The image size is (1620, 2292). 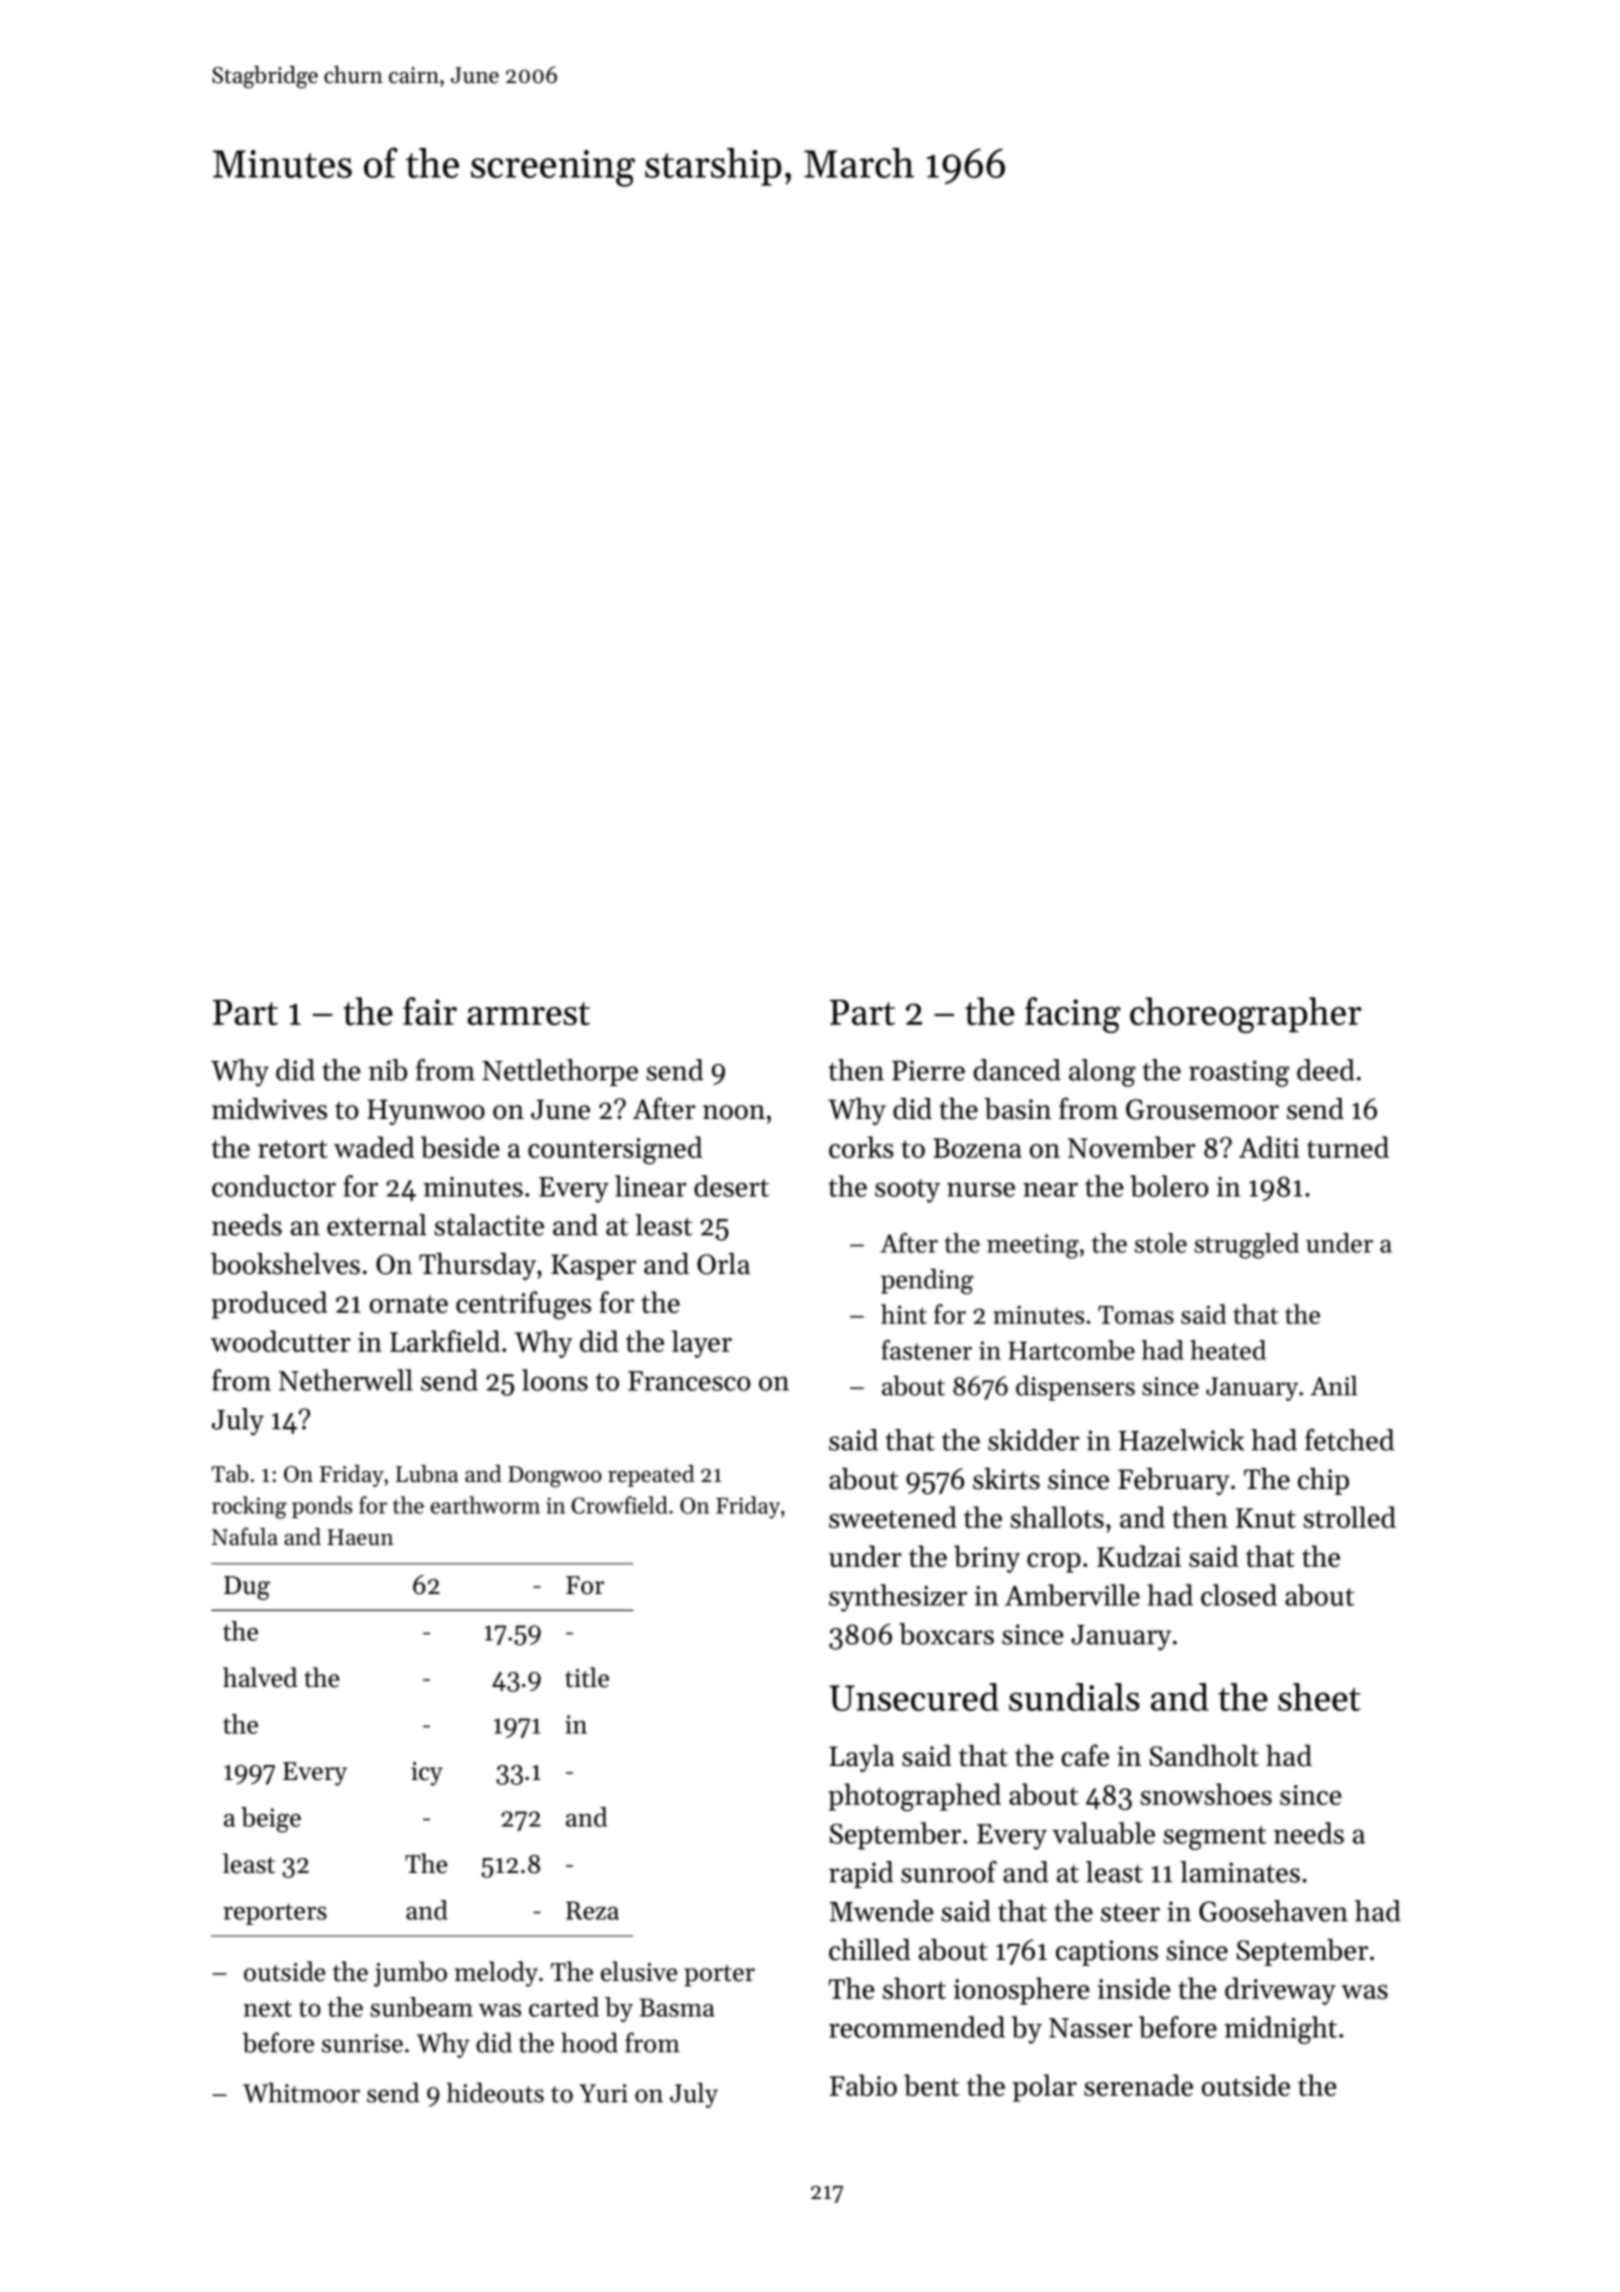 I want to click on sunbeam, so click(x=421, y=2007).
